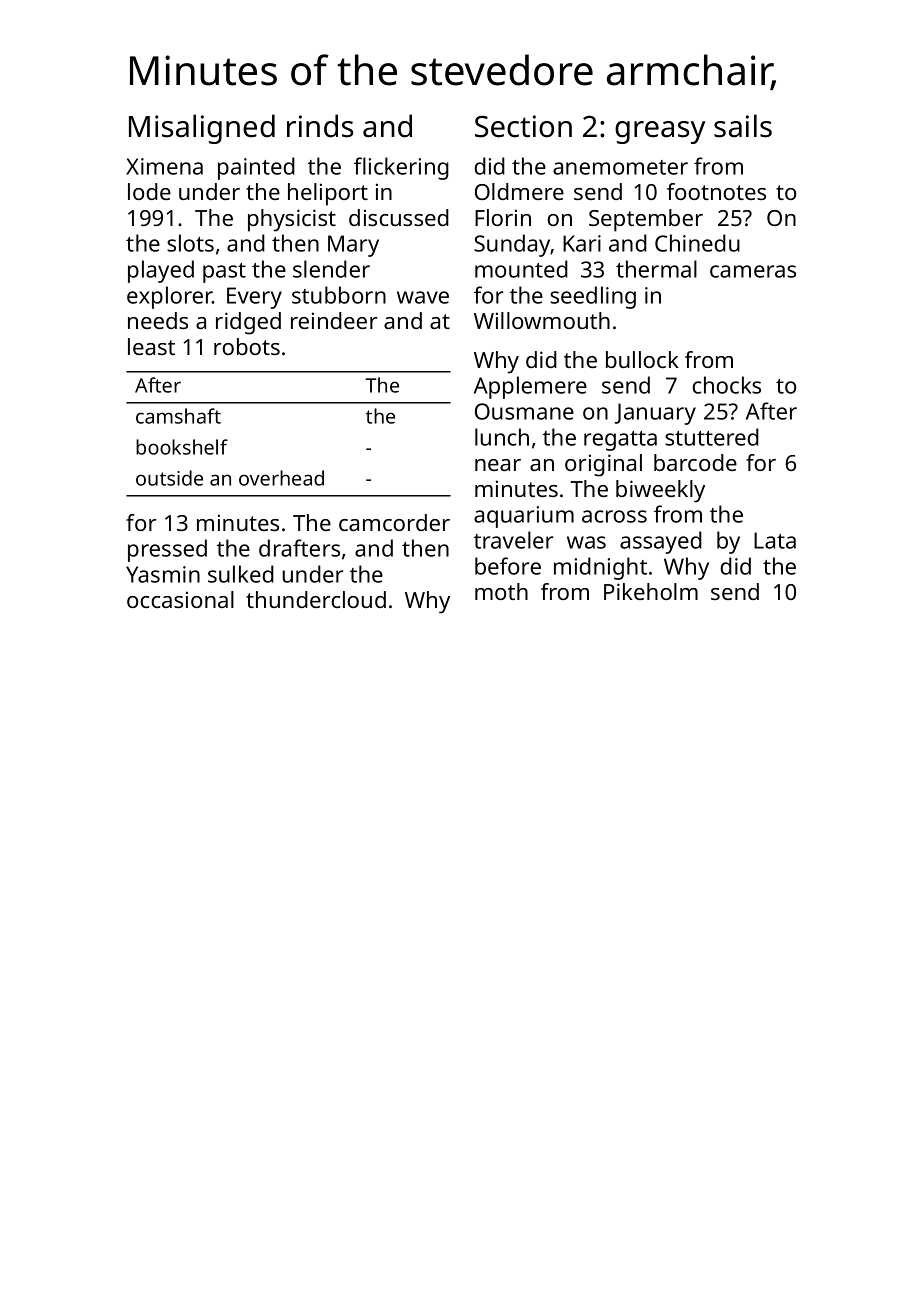  I want to click on anemometer, so click(620, 167).
